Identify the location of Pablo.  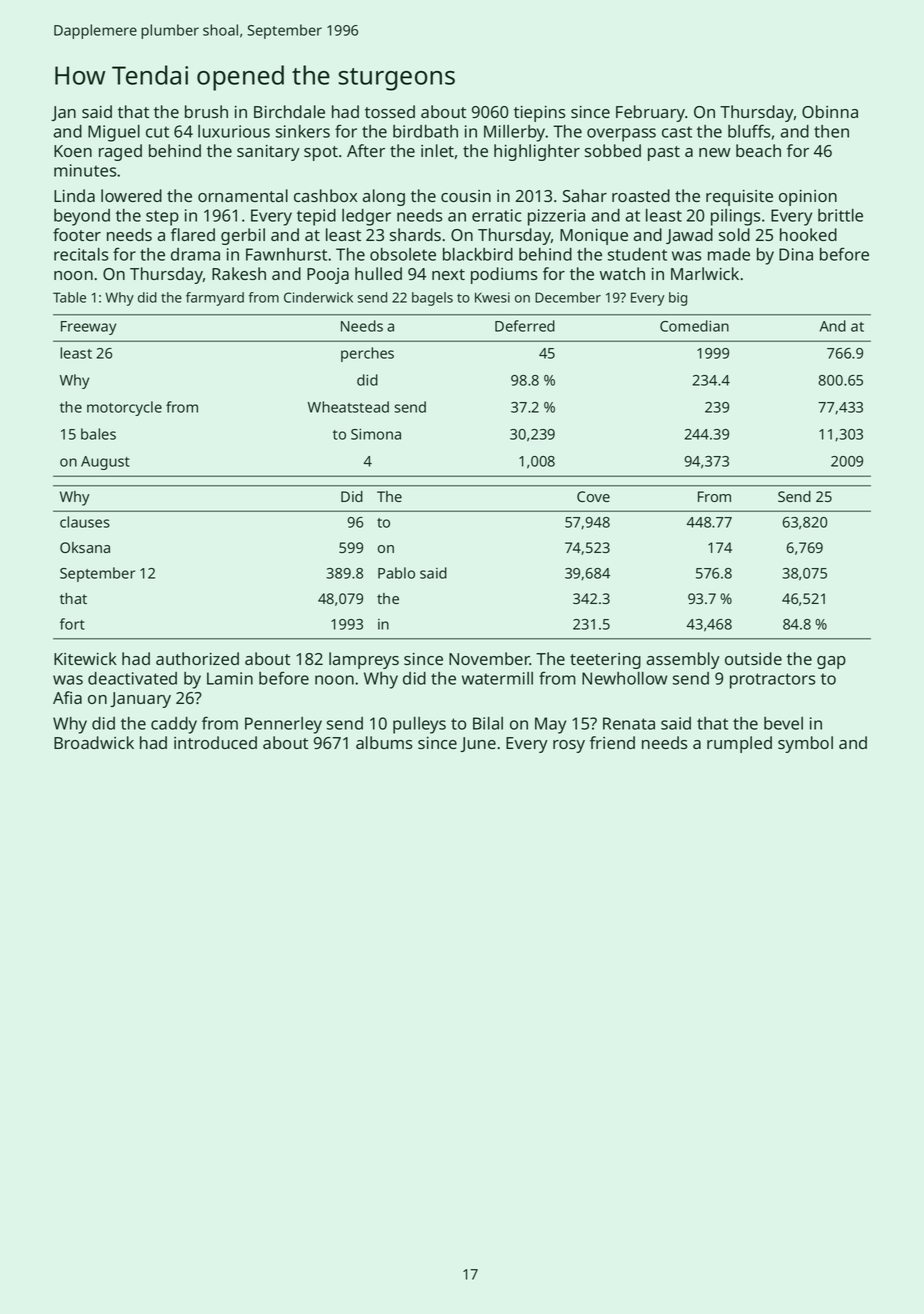
(396, 573).
